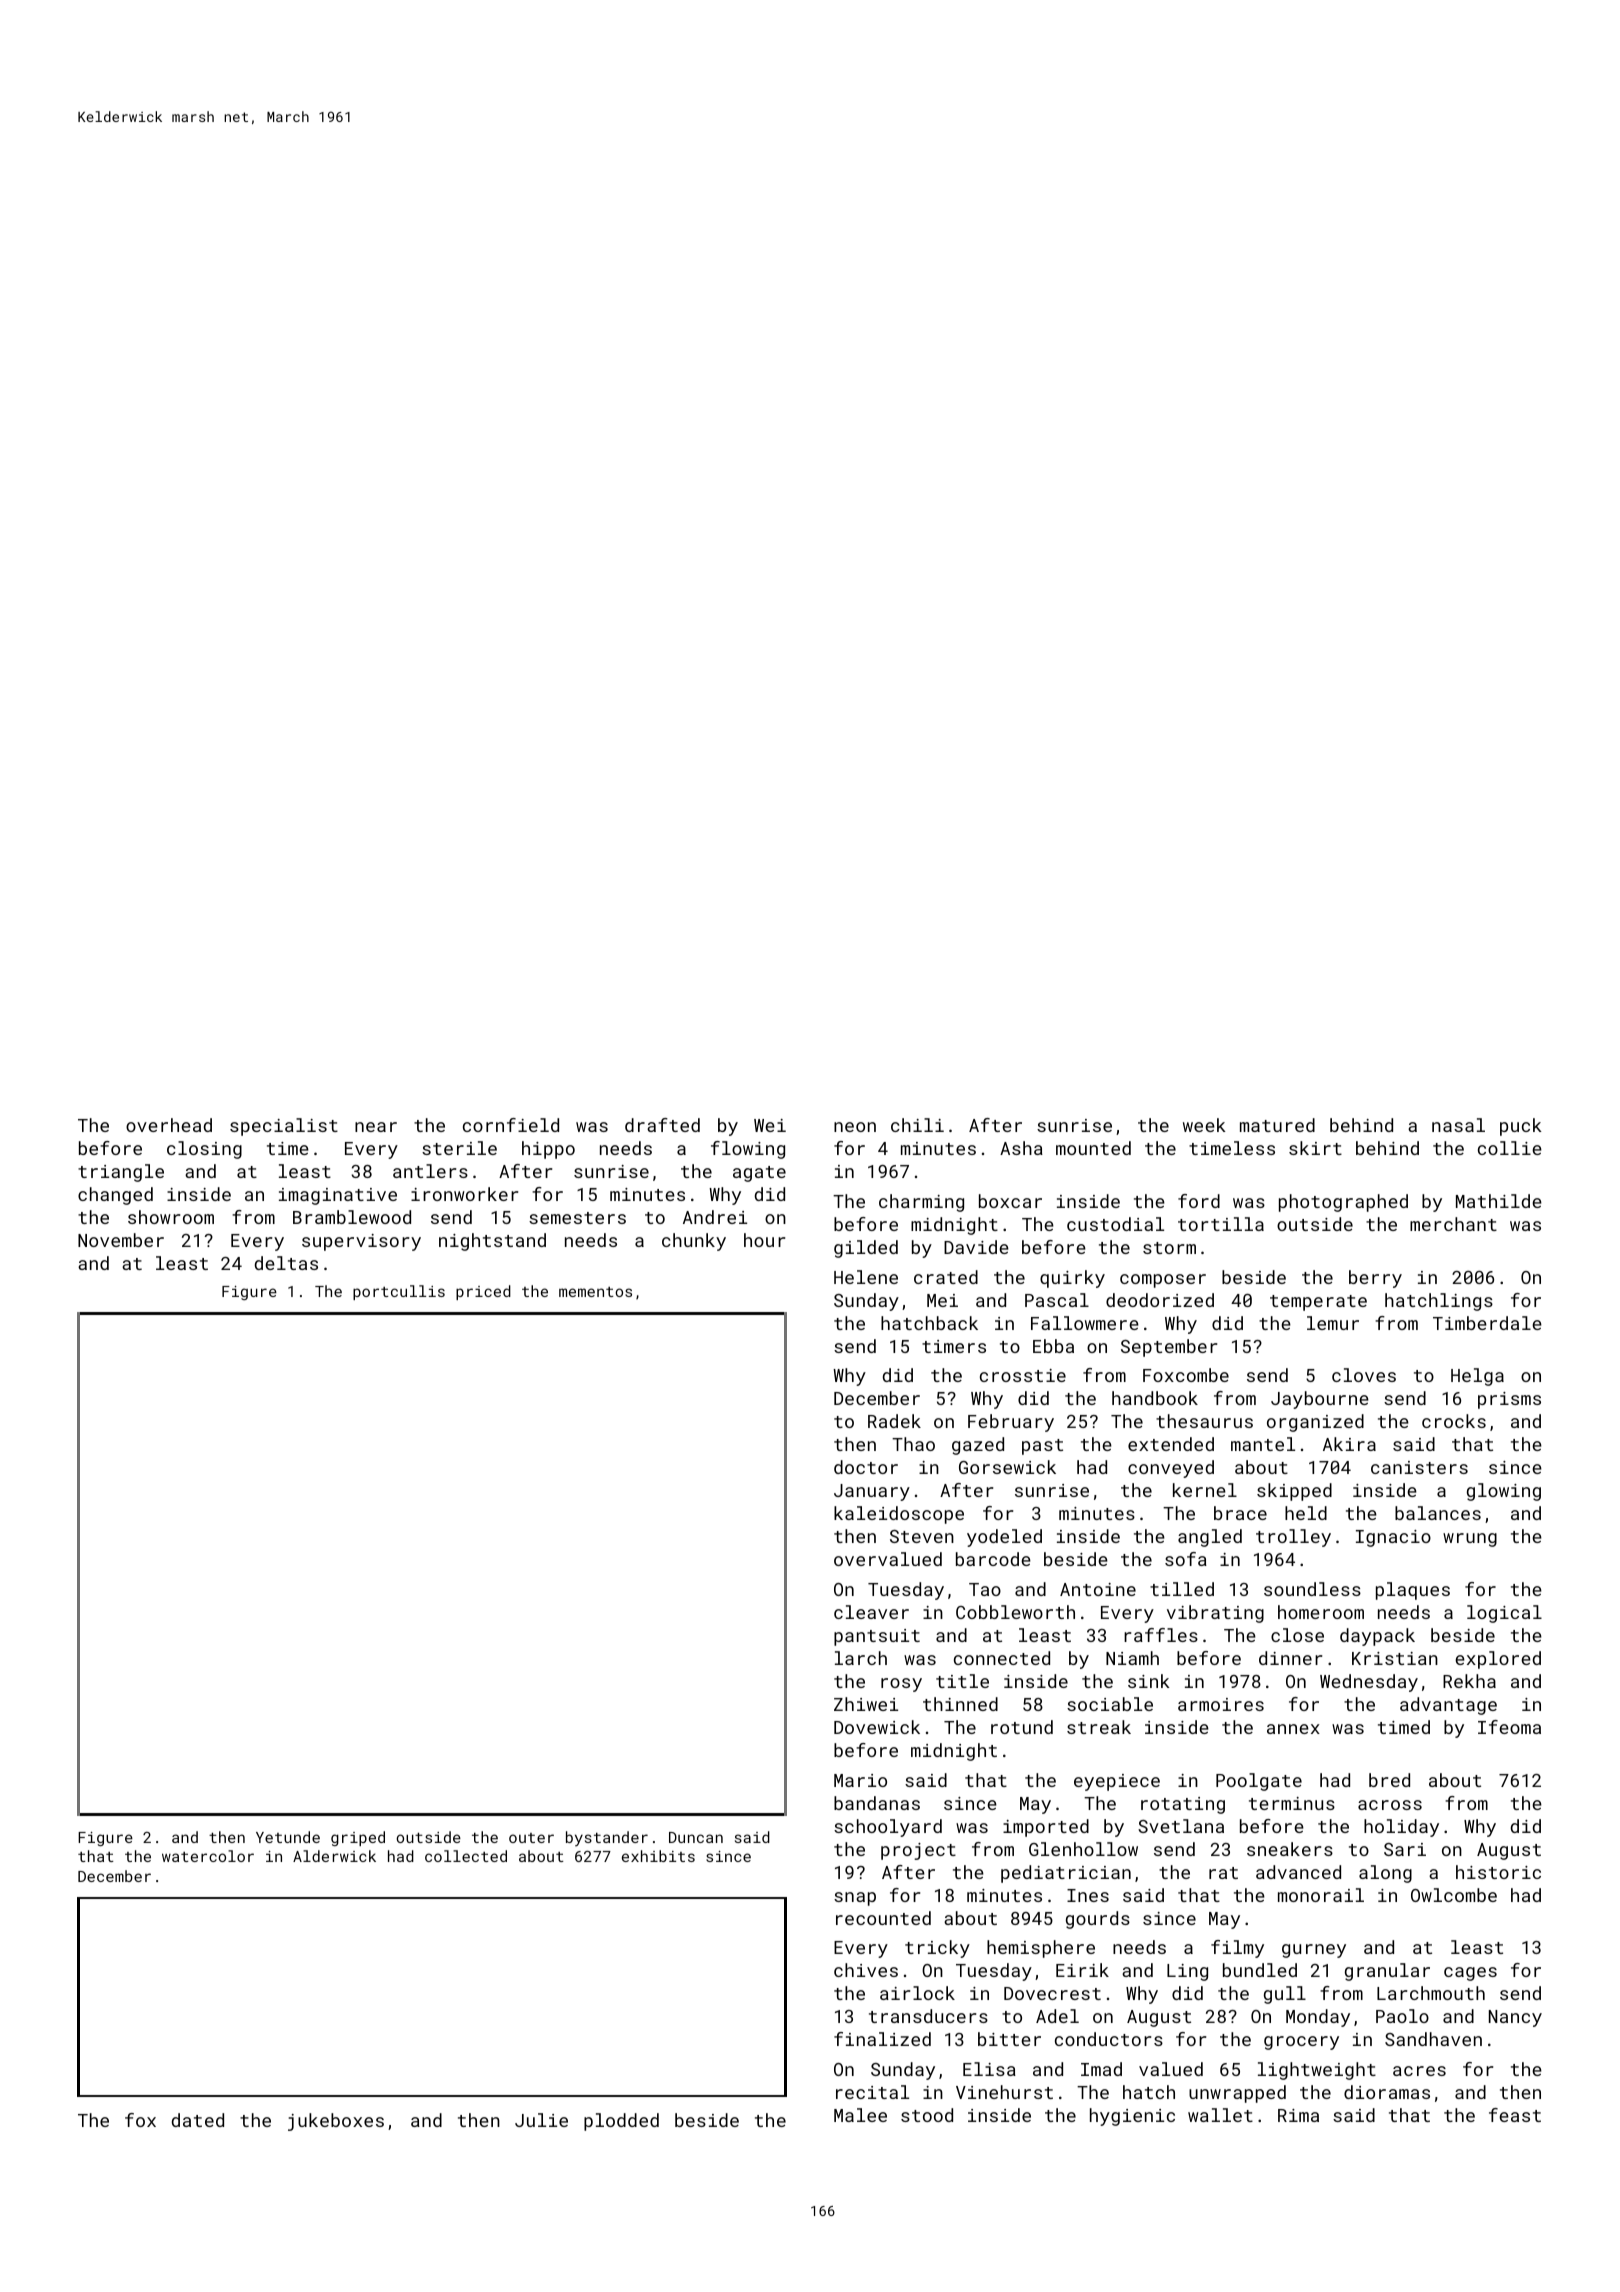 This screenshot has height=2292, width=1620. Describe the element at coordinates (336, 2122) in the screenshot. I see `jukeboxes` at that location.
